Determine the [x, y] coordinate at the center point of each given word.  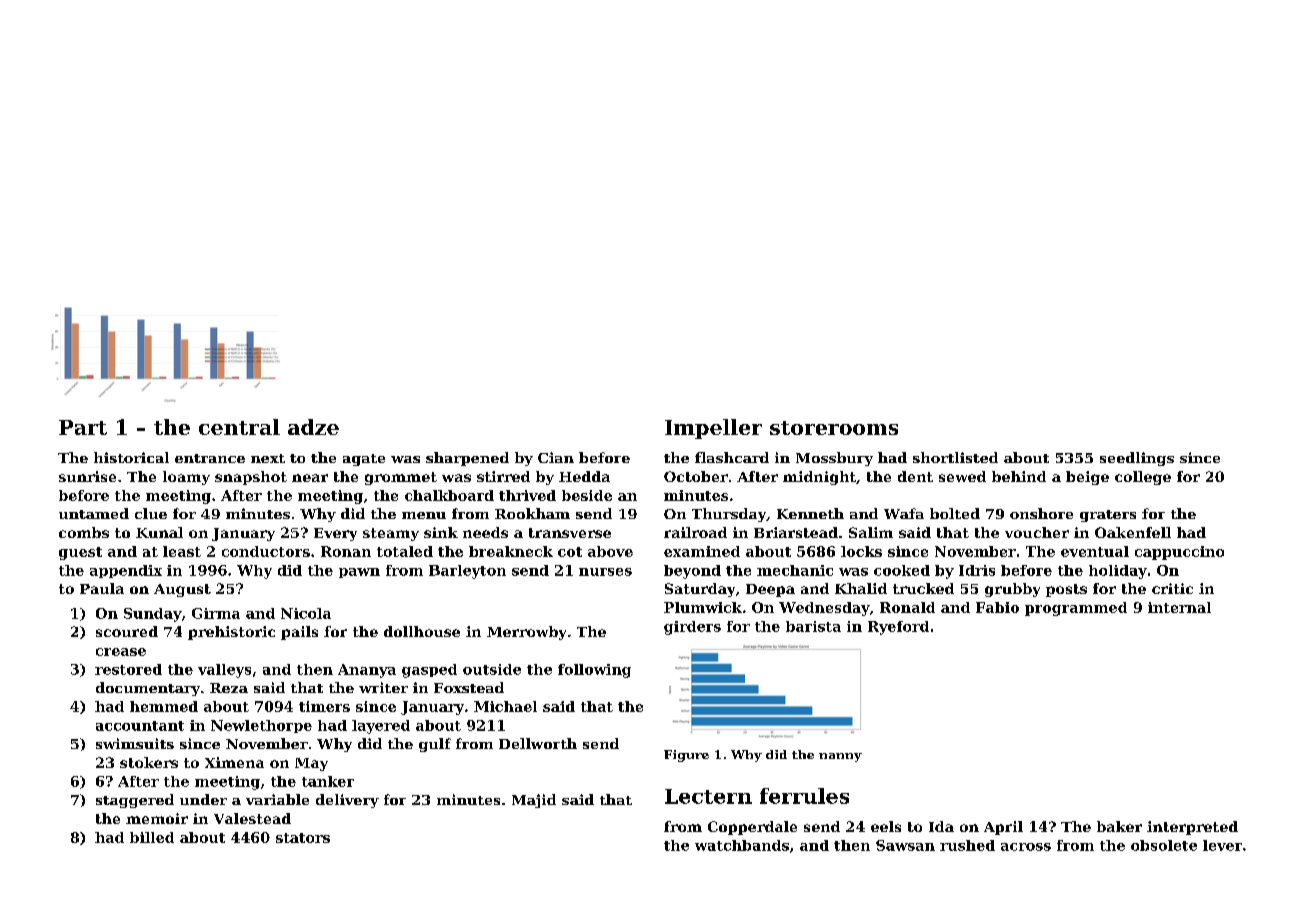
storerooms [834, 428]
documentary [148, 689]
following [594, 671]
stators [303, 838]
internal [1179, 607]
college [1143, 478]
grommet [401, 478]
